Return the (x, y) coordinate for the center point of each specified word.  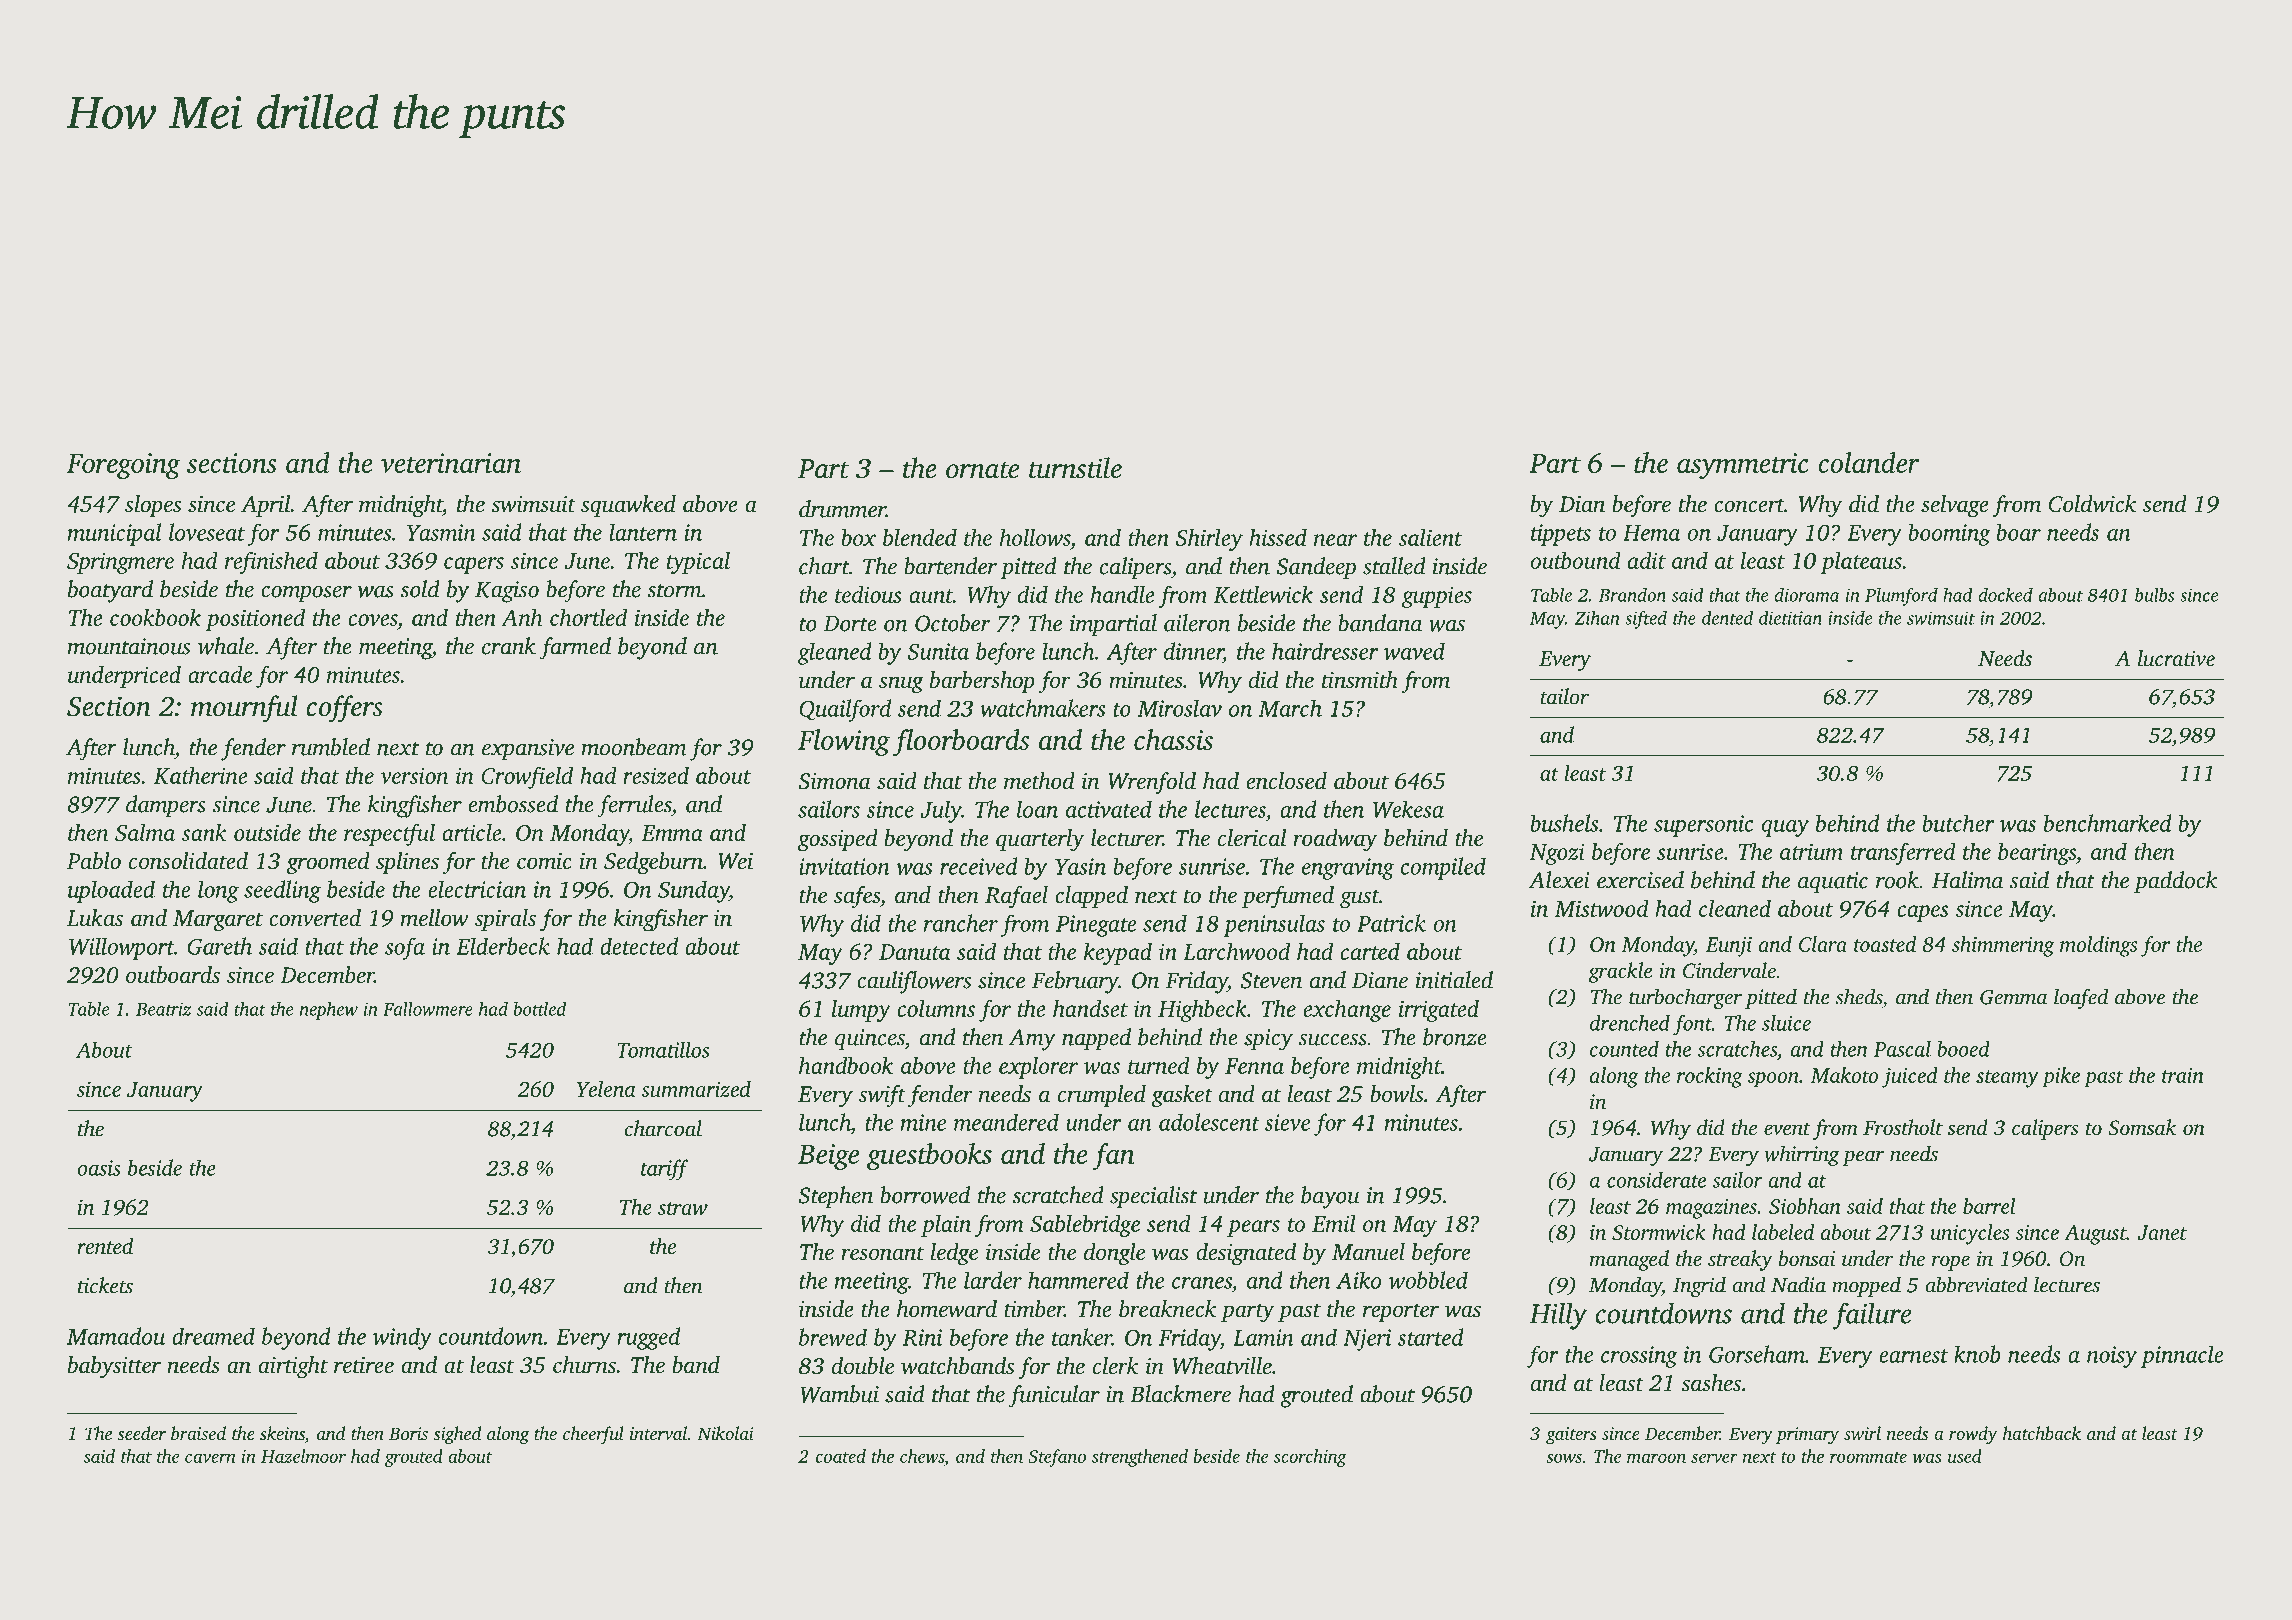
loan (1037, 809)
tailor (1564, 696)
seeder (141, 1433)
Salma (145, 832)
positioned (255, 619)
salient (1430, 537)
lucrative (2176, 658)
